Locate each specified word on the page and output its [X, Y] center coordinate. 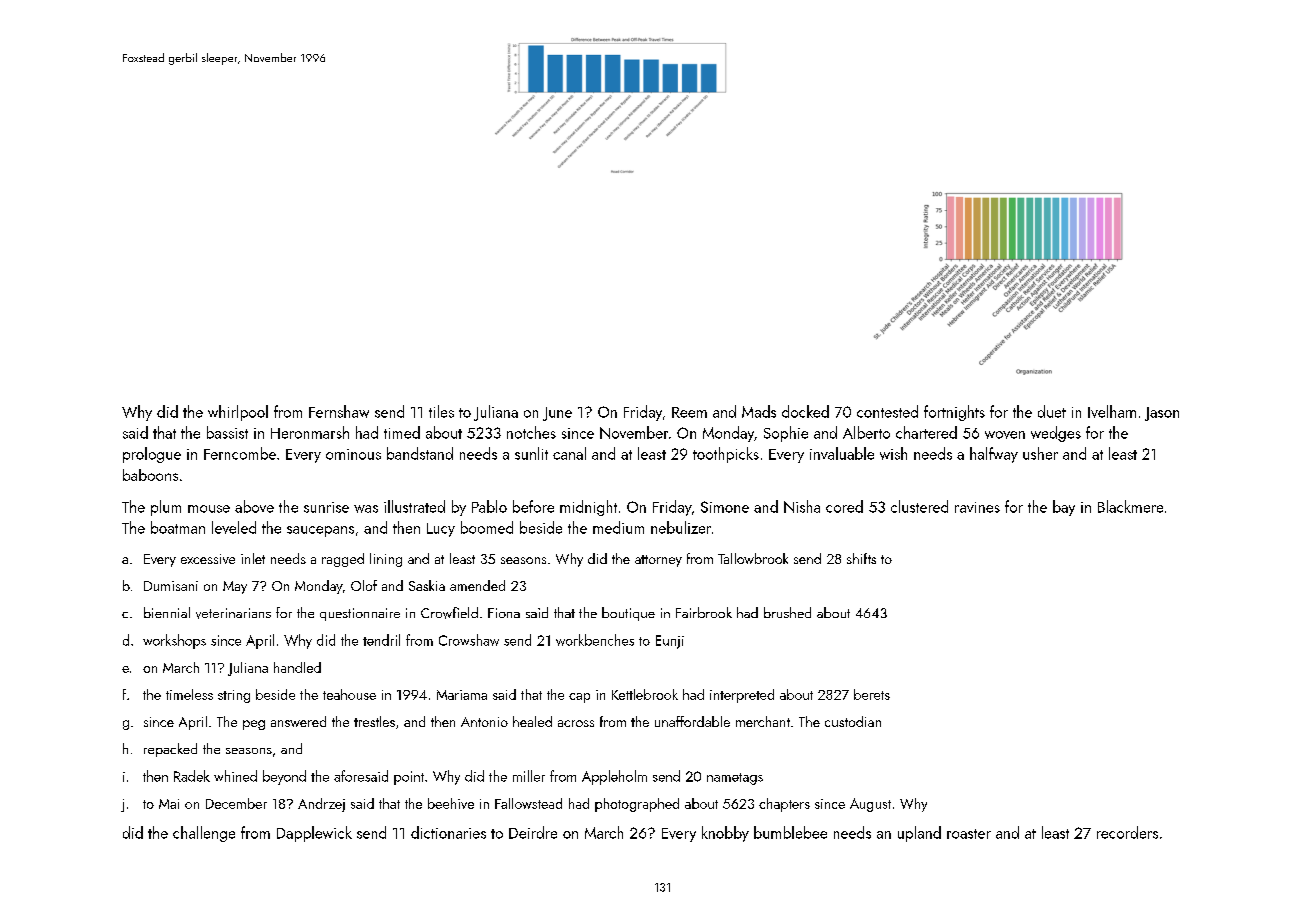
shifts [861, 558]
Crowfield [449, 613]
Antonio [484, 722]
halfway [994, 455]
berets [872, 694]
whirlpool [238, 413]
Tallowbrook [753, 558]
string [234, 696]
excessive [208, 559]
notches [531, 432]
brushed [787, 612]
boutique [628, 614]
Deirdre [533, 832]
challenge [204, 834]
